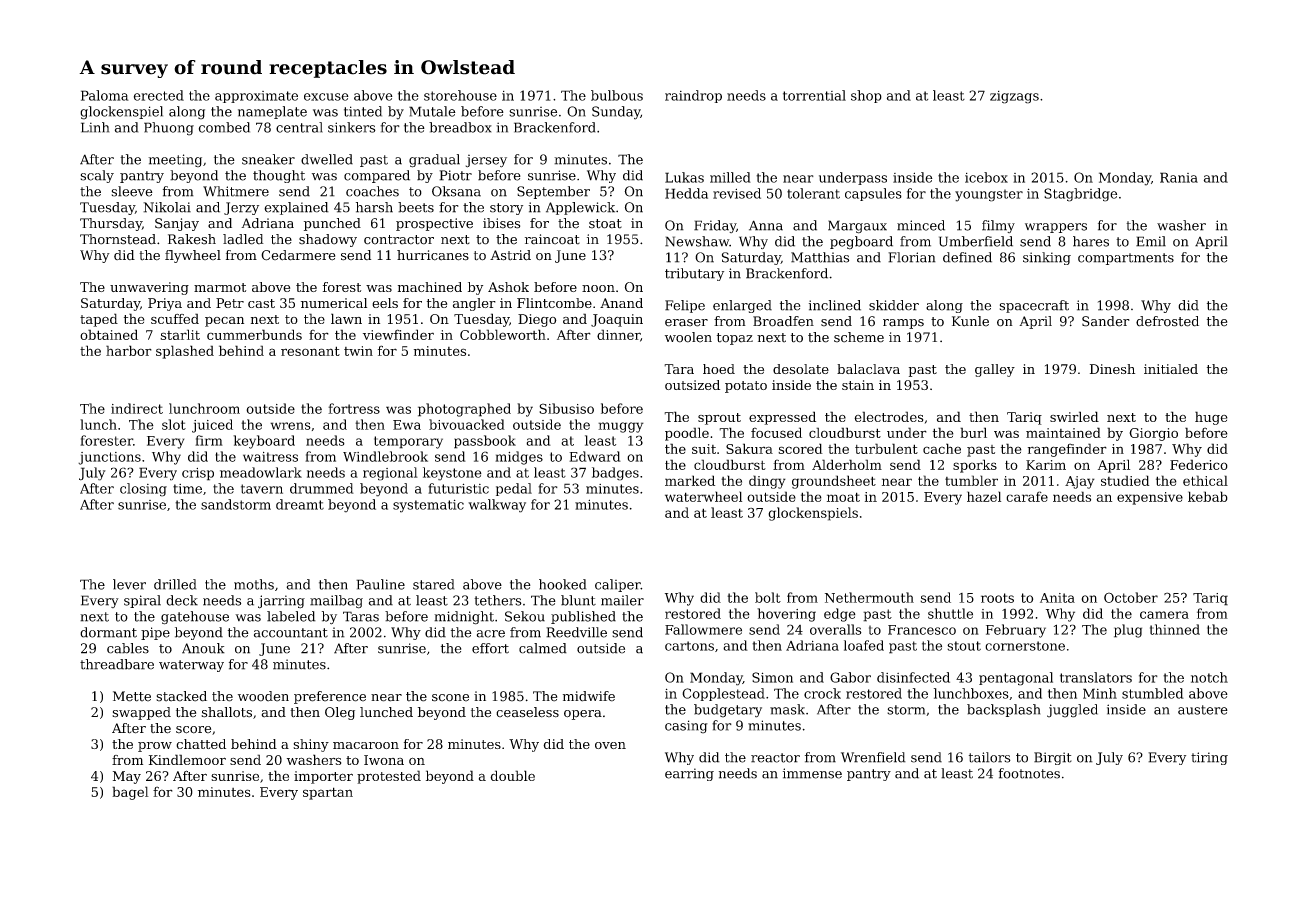 The height and width of the page is (924, 1308). What do you see at coordinates (973, 432) in the page?
I see `burl` at bounding box center [973, 432].
